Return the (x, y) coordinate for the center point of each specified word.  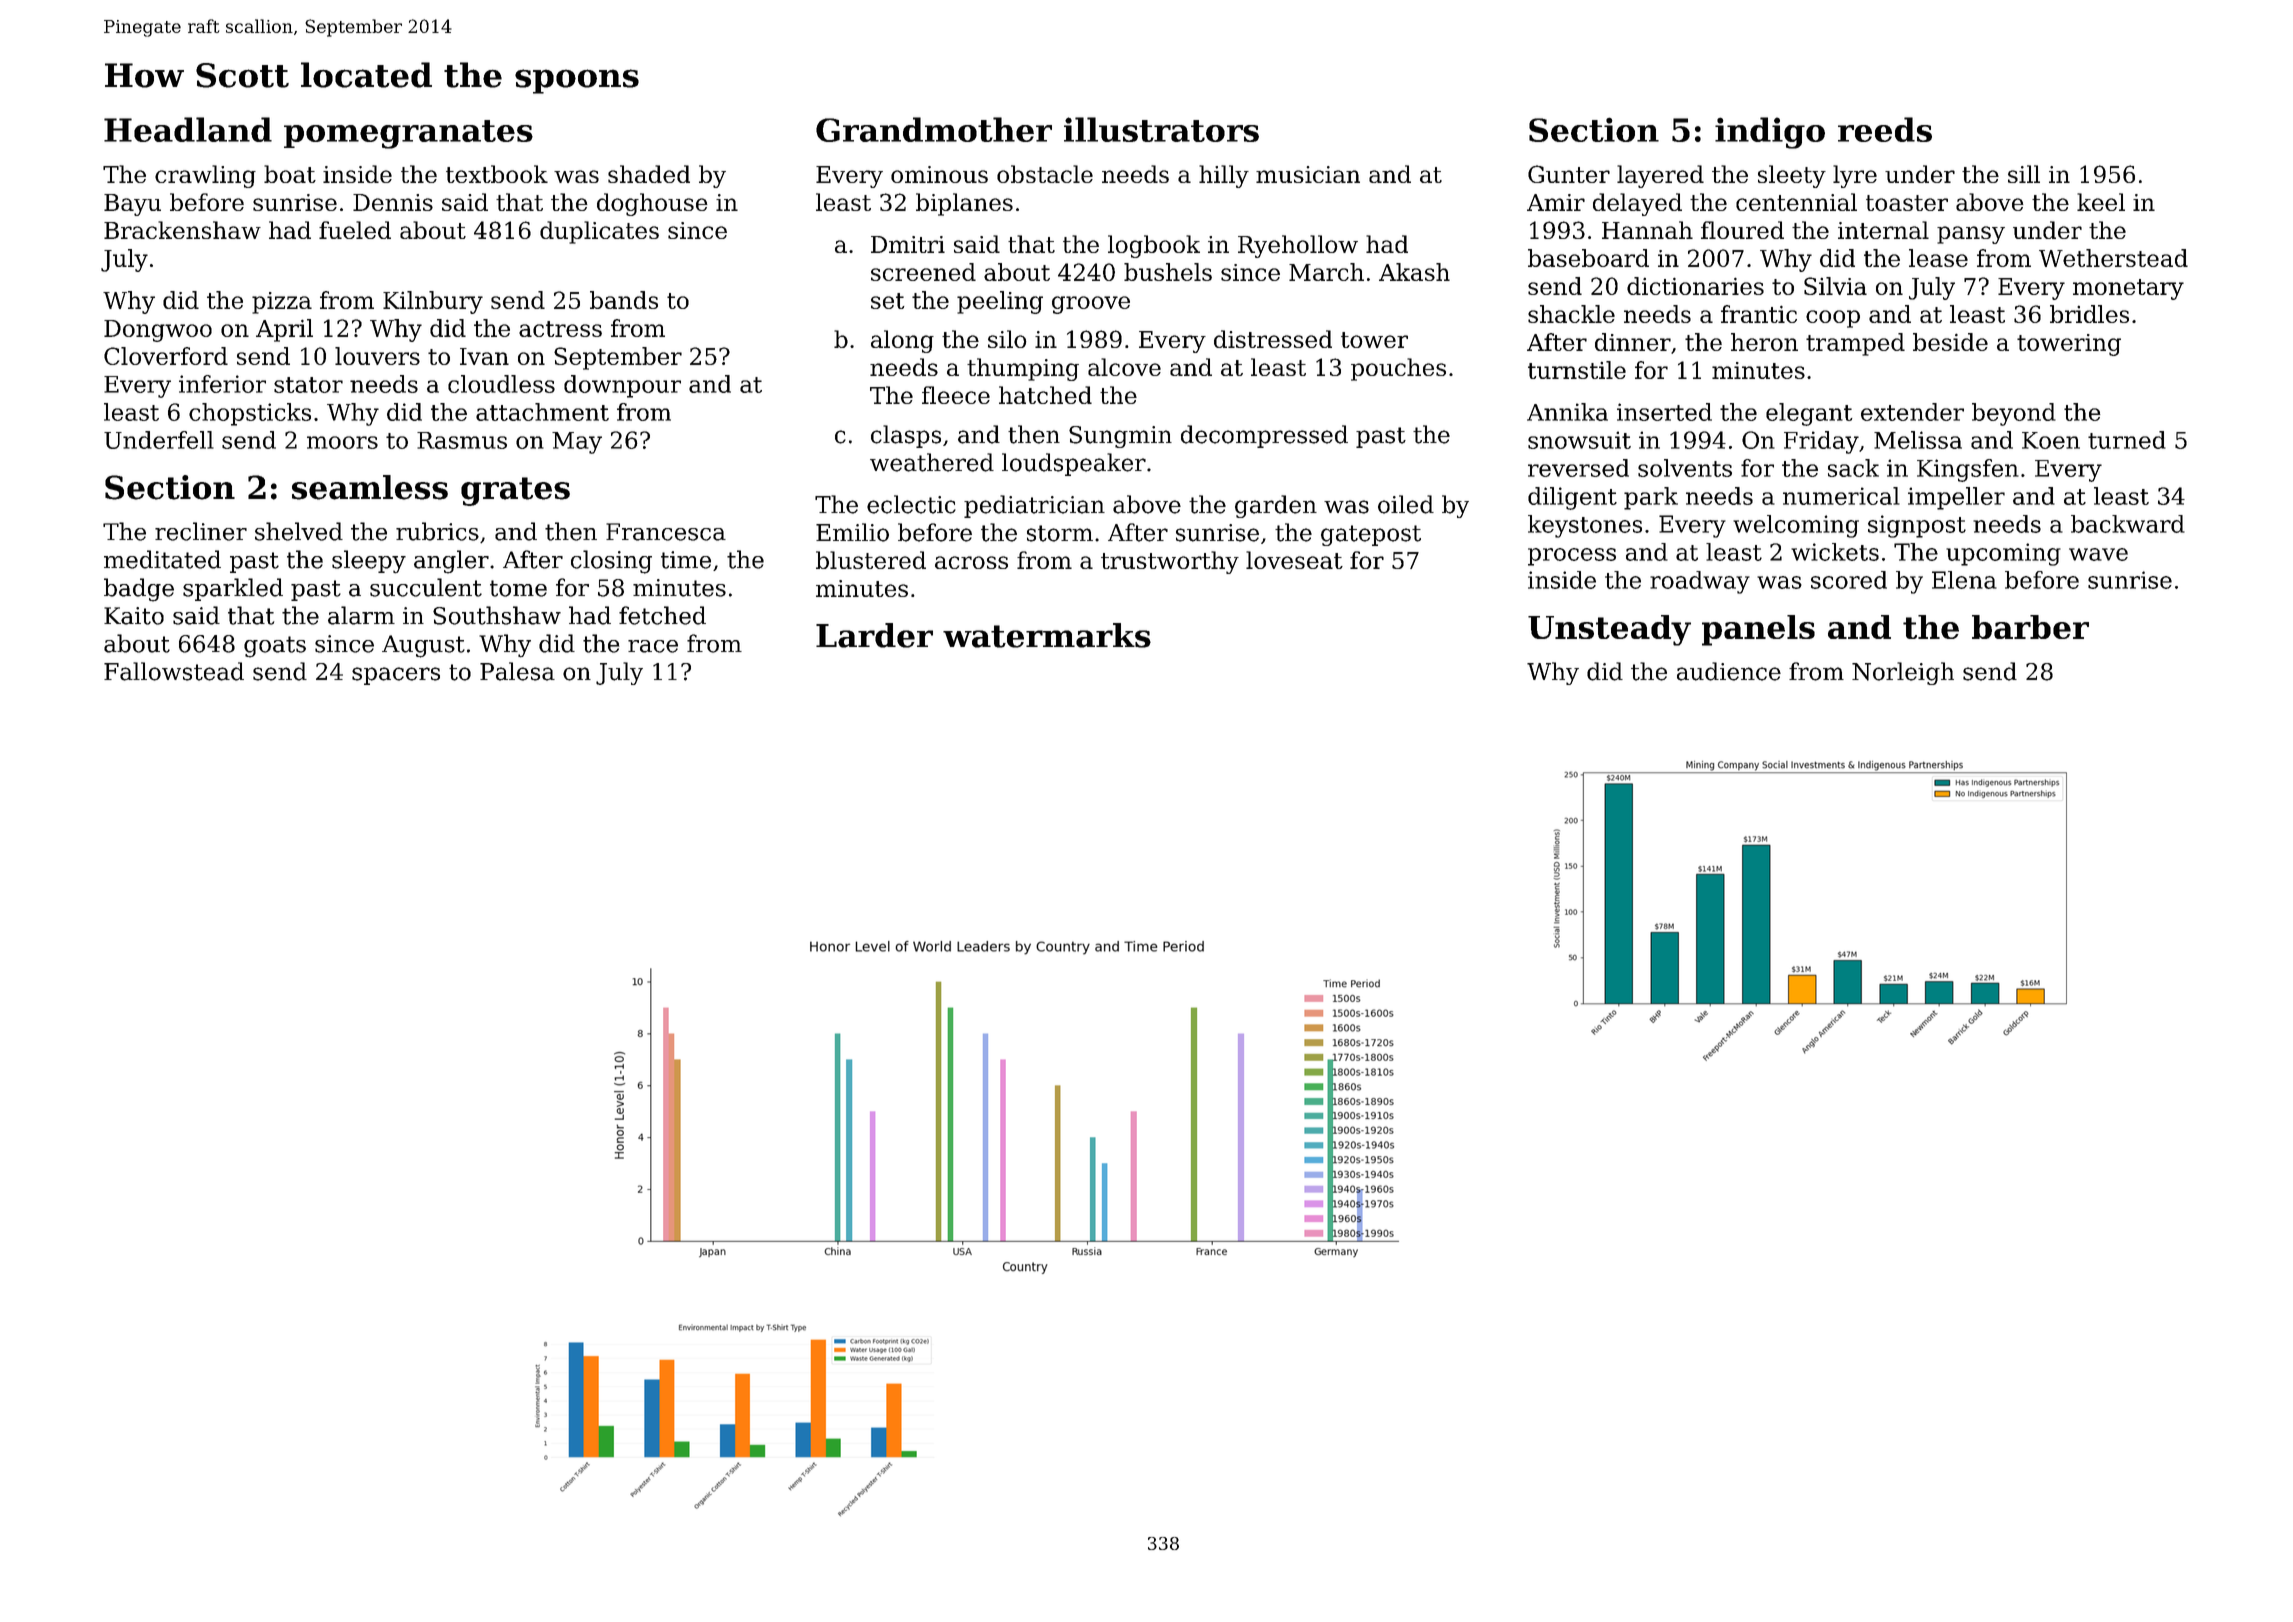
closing (611, 562)
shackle (1571, 314)
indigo (1770, 133)
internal (1883, 230)
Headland (188, 129)
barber (2030, 627)
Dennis (393, 202)
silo (1007, 339)
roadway (1700, 582)
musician (1308, 174)
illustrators (1161, 129)
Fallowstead (174, 671)
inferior (222, 384)
